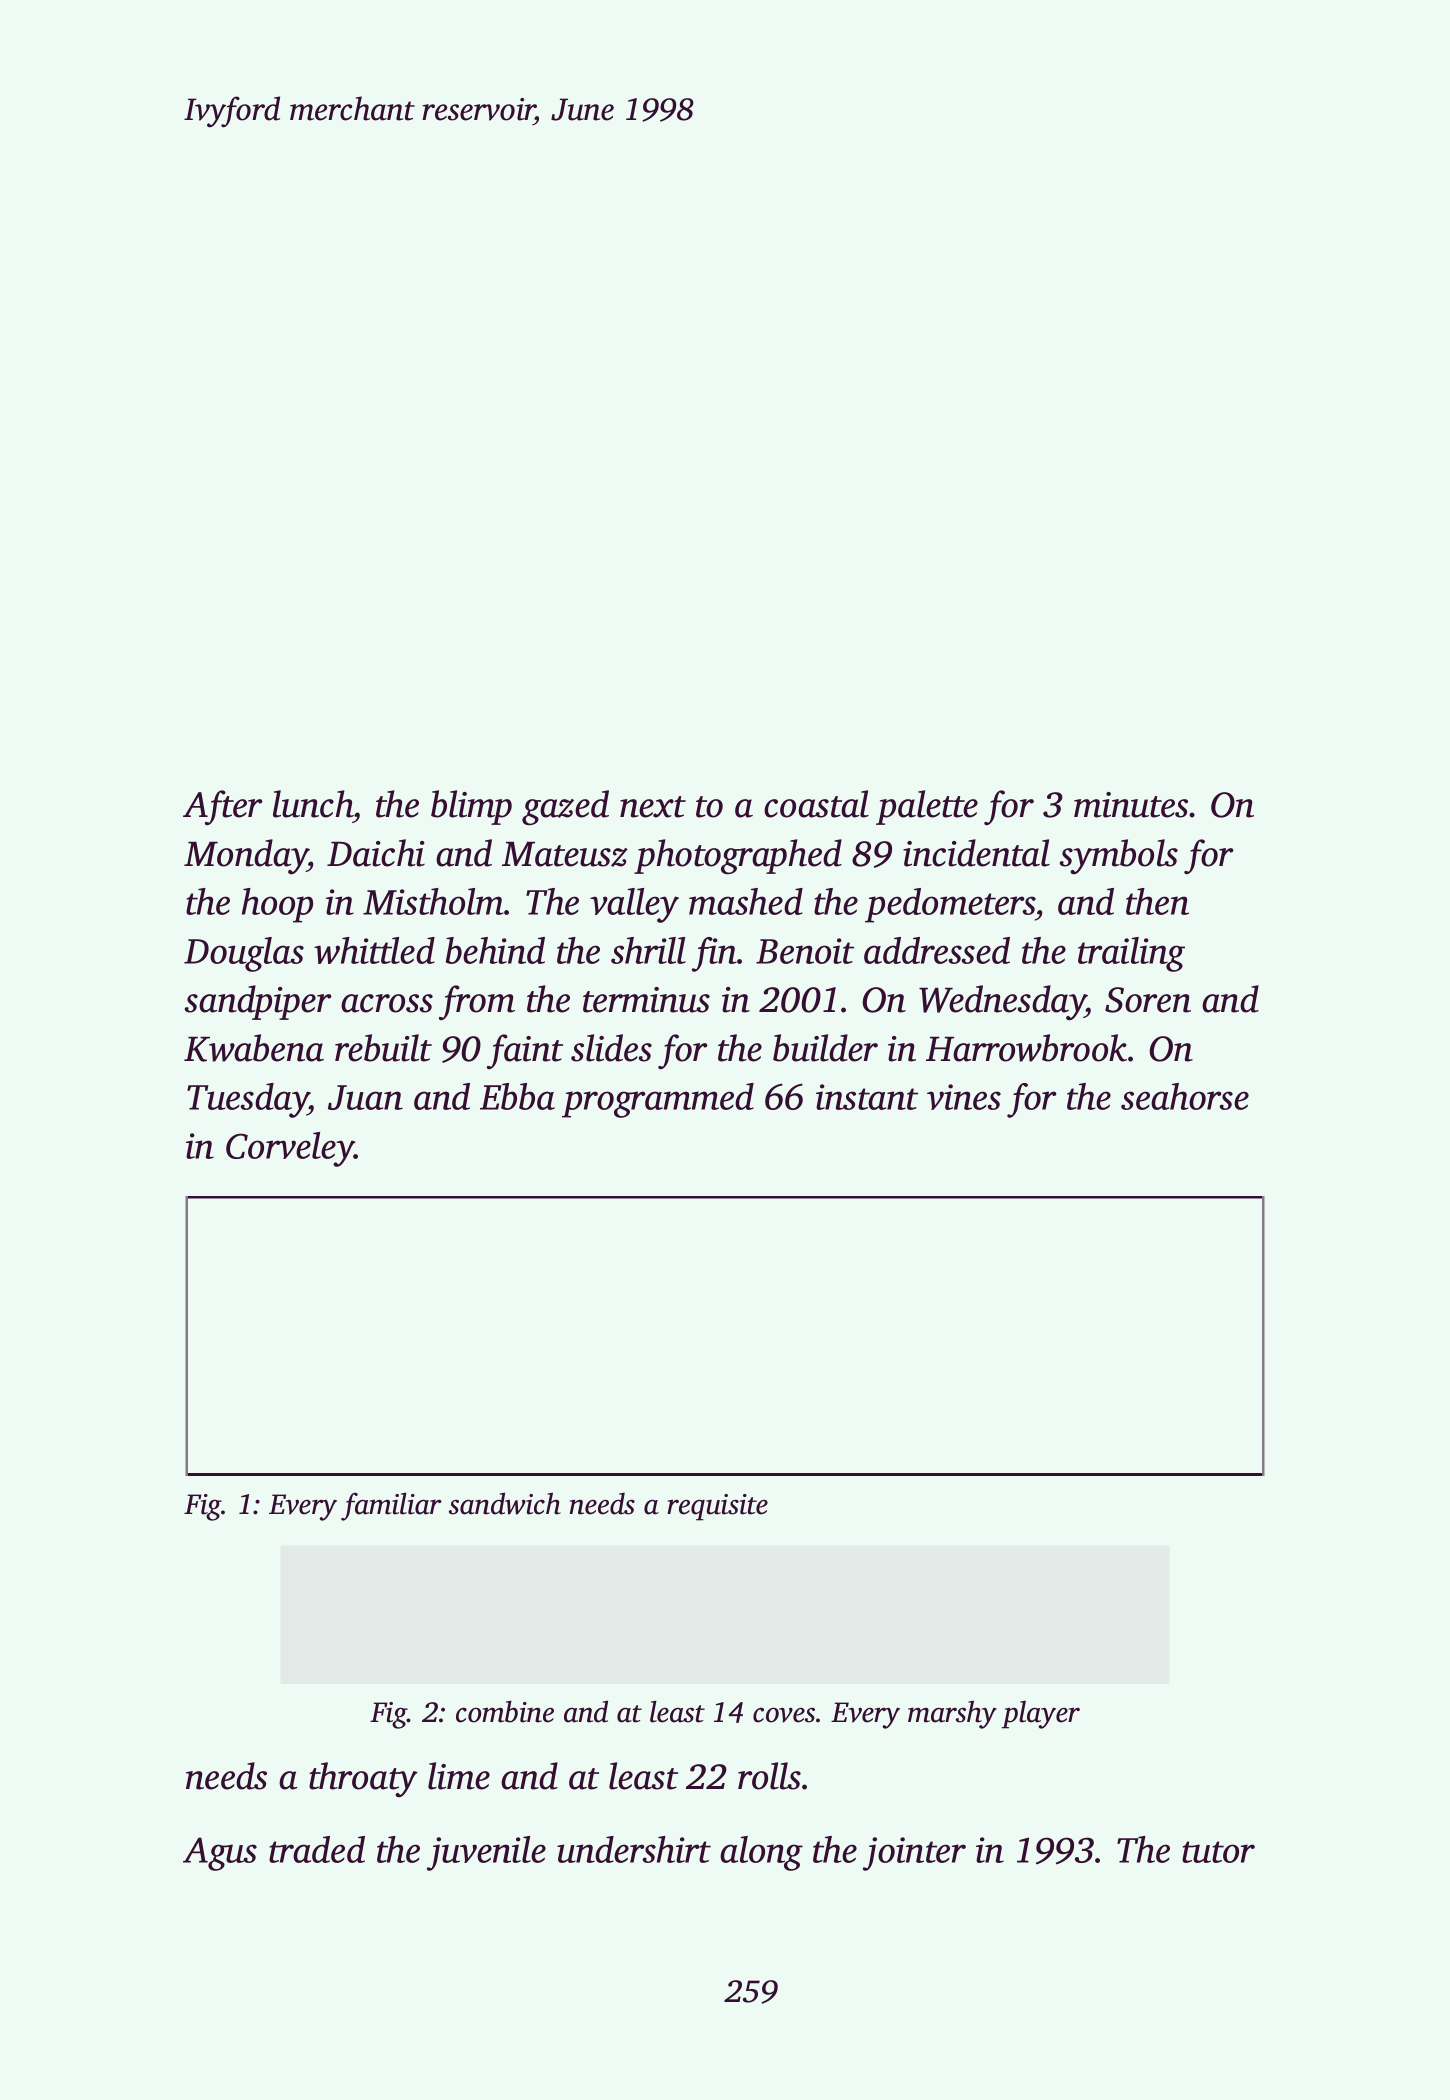  I want to click on player, so click(1041, 1714).
